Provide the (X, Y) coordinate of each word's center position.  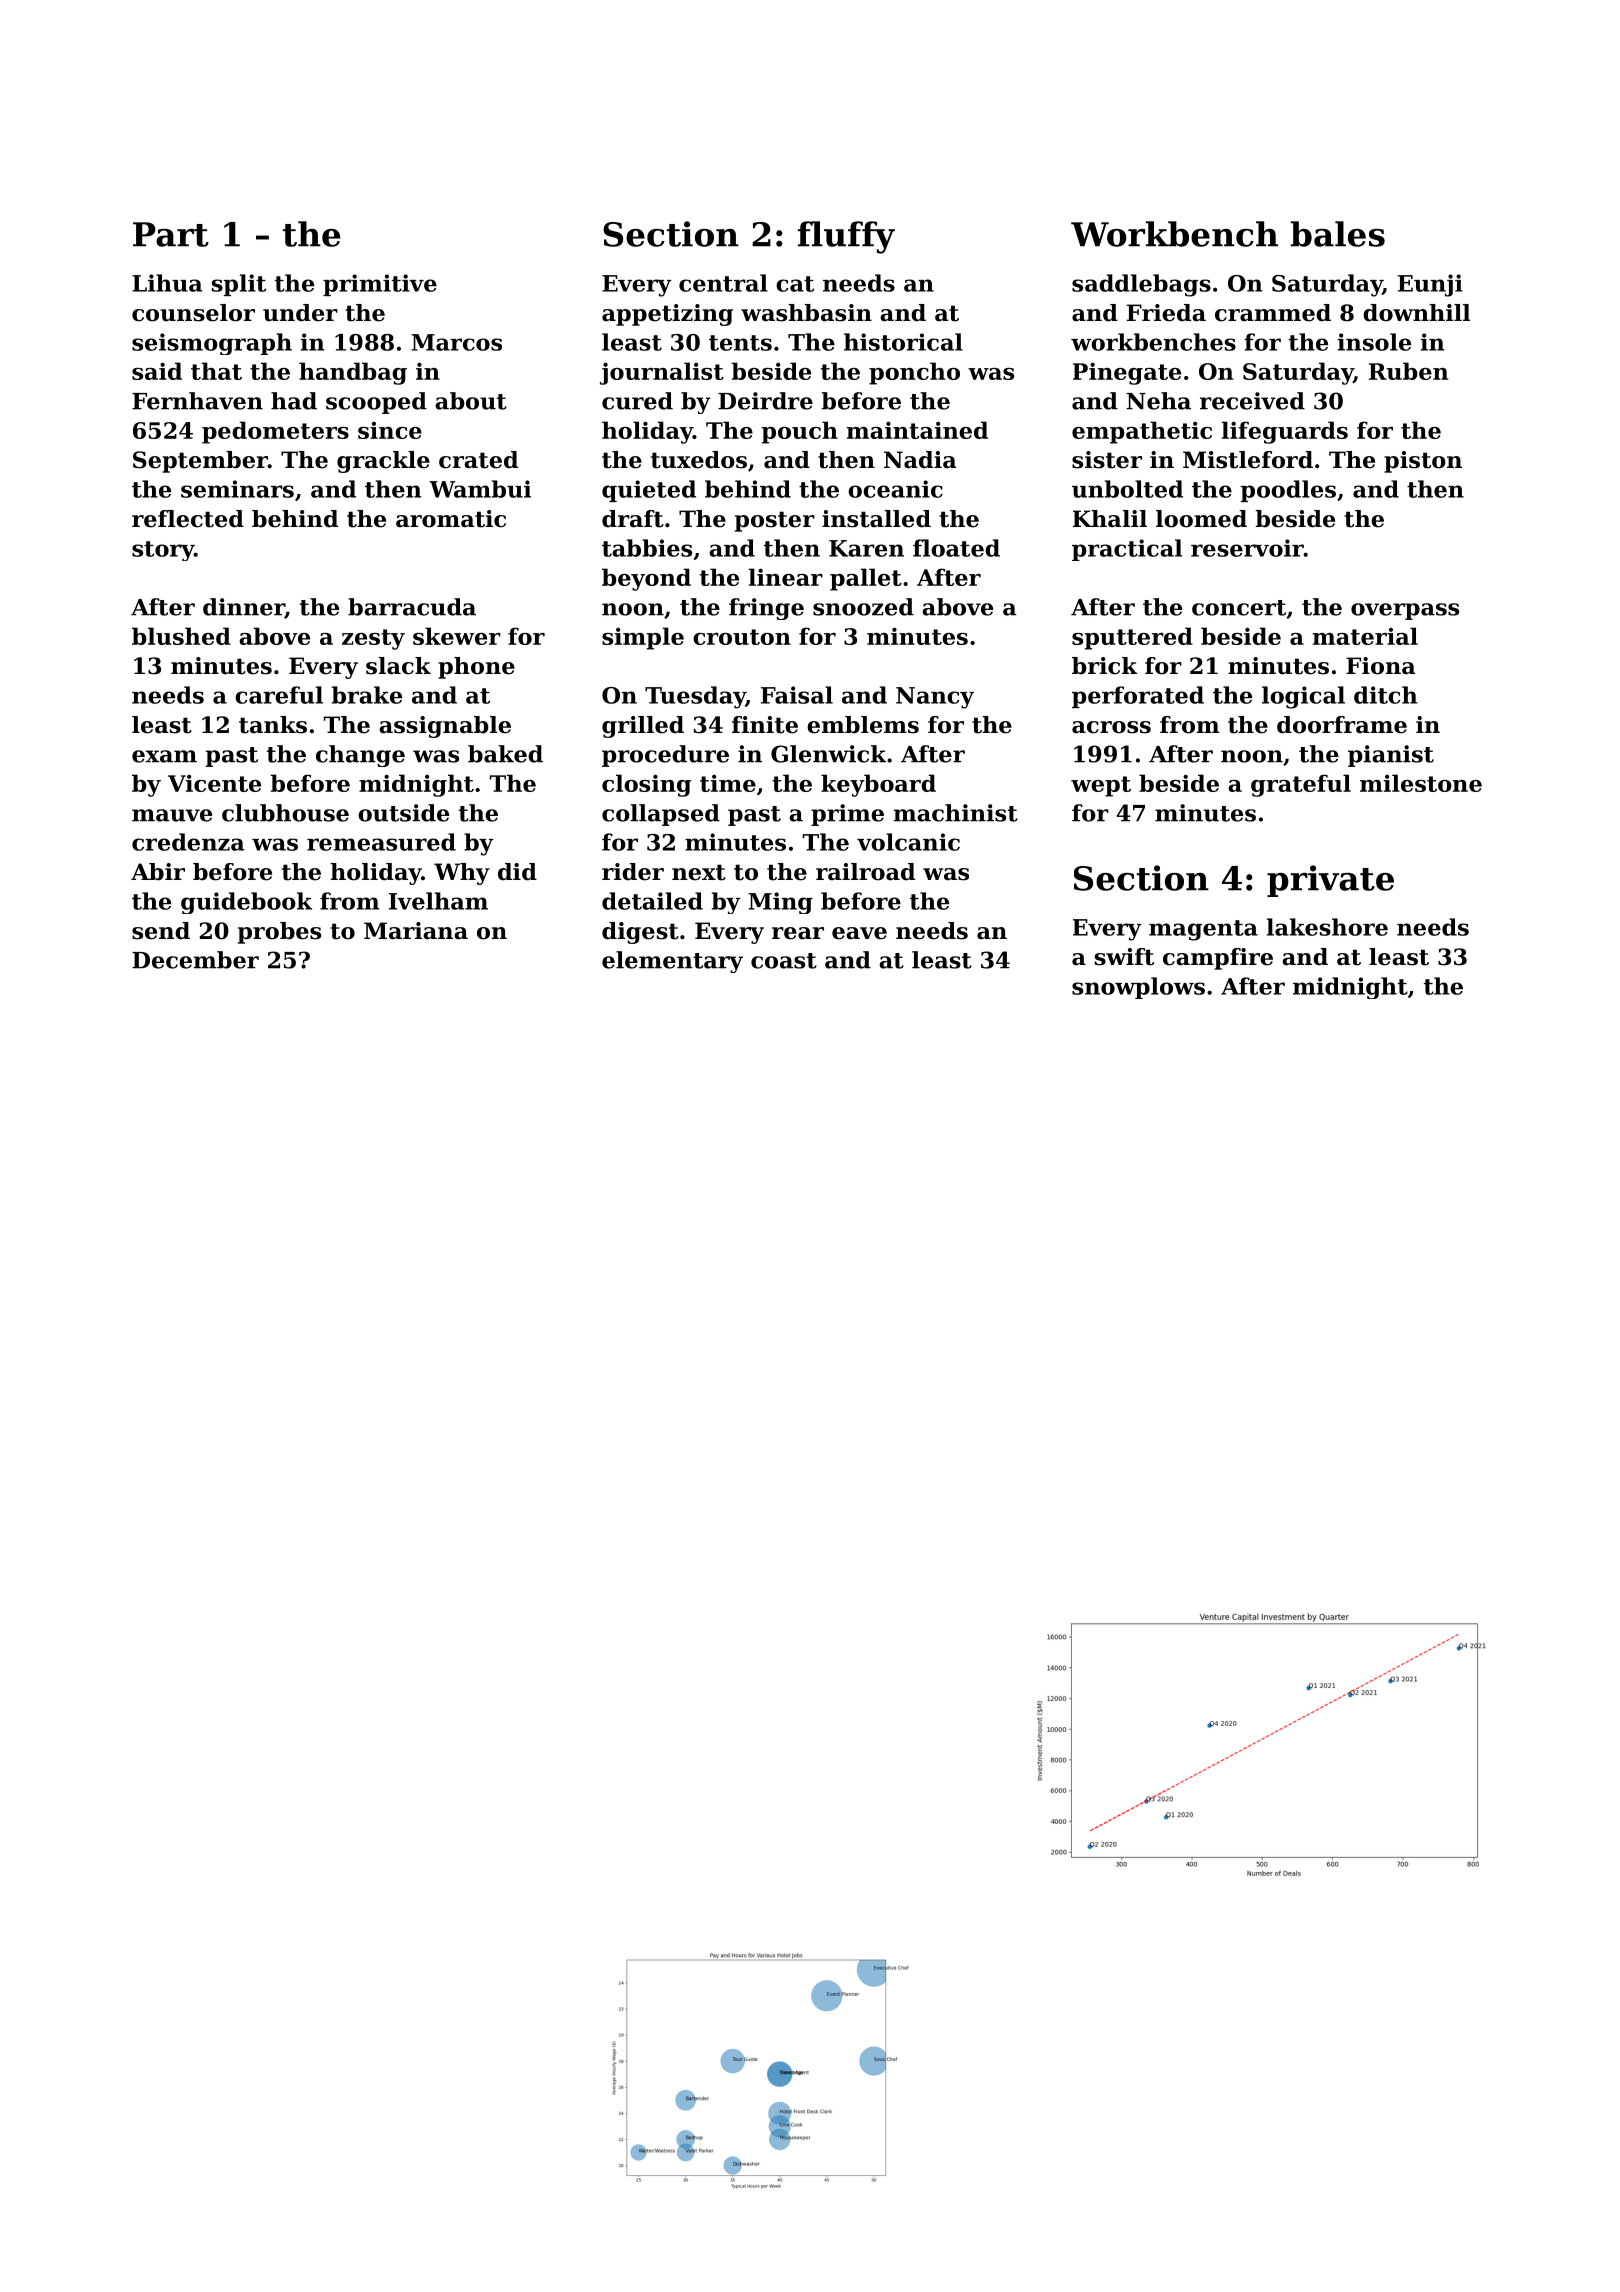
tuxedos (699, 460)
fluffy (846, 237)
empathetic (1142, 432)
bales (1337, 234)
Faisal (797, 695)
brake (367, 695)
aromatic (451, 519)
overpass (1405, 611)
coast (784, 961)
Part (171, 234)
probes (279, 933)
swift (1124, 957)
